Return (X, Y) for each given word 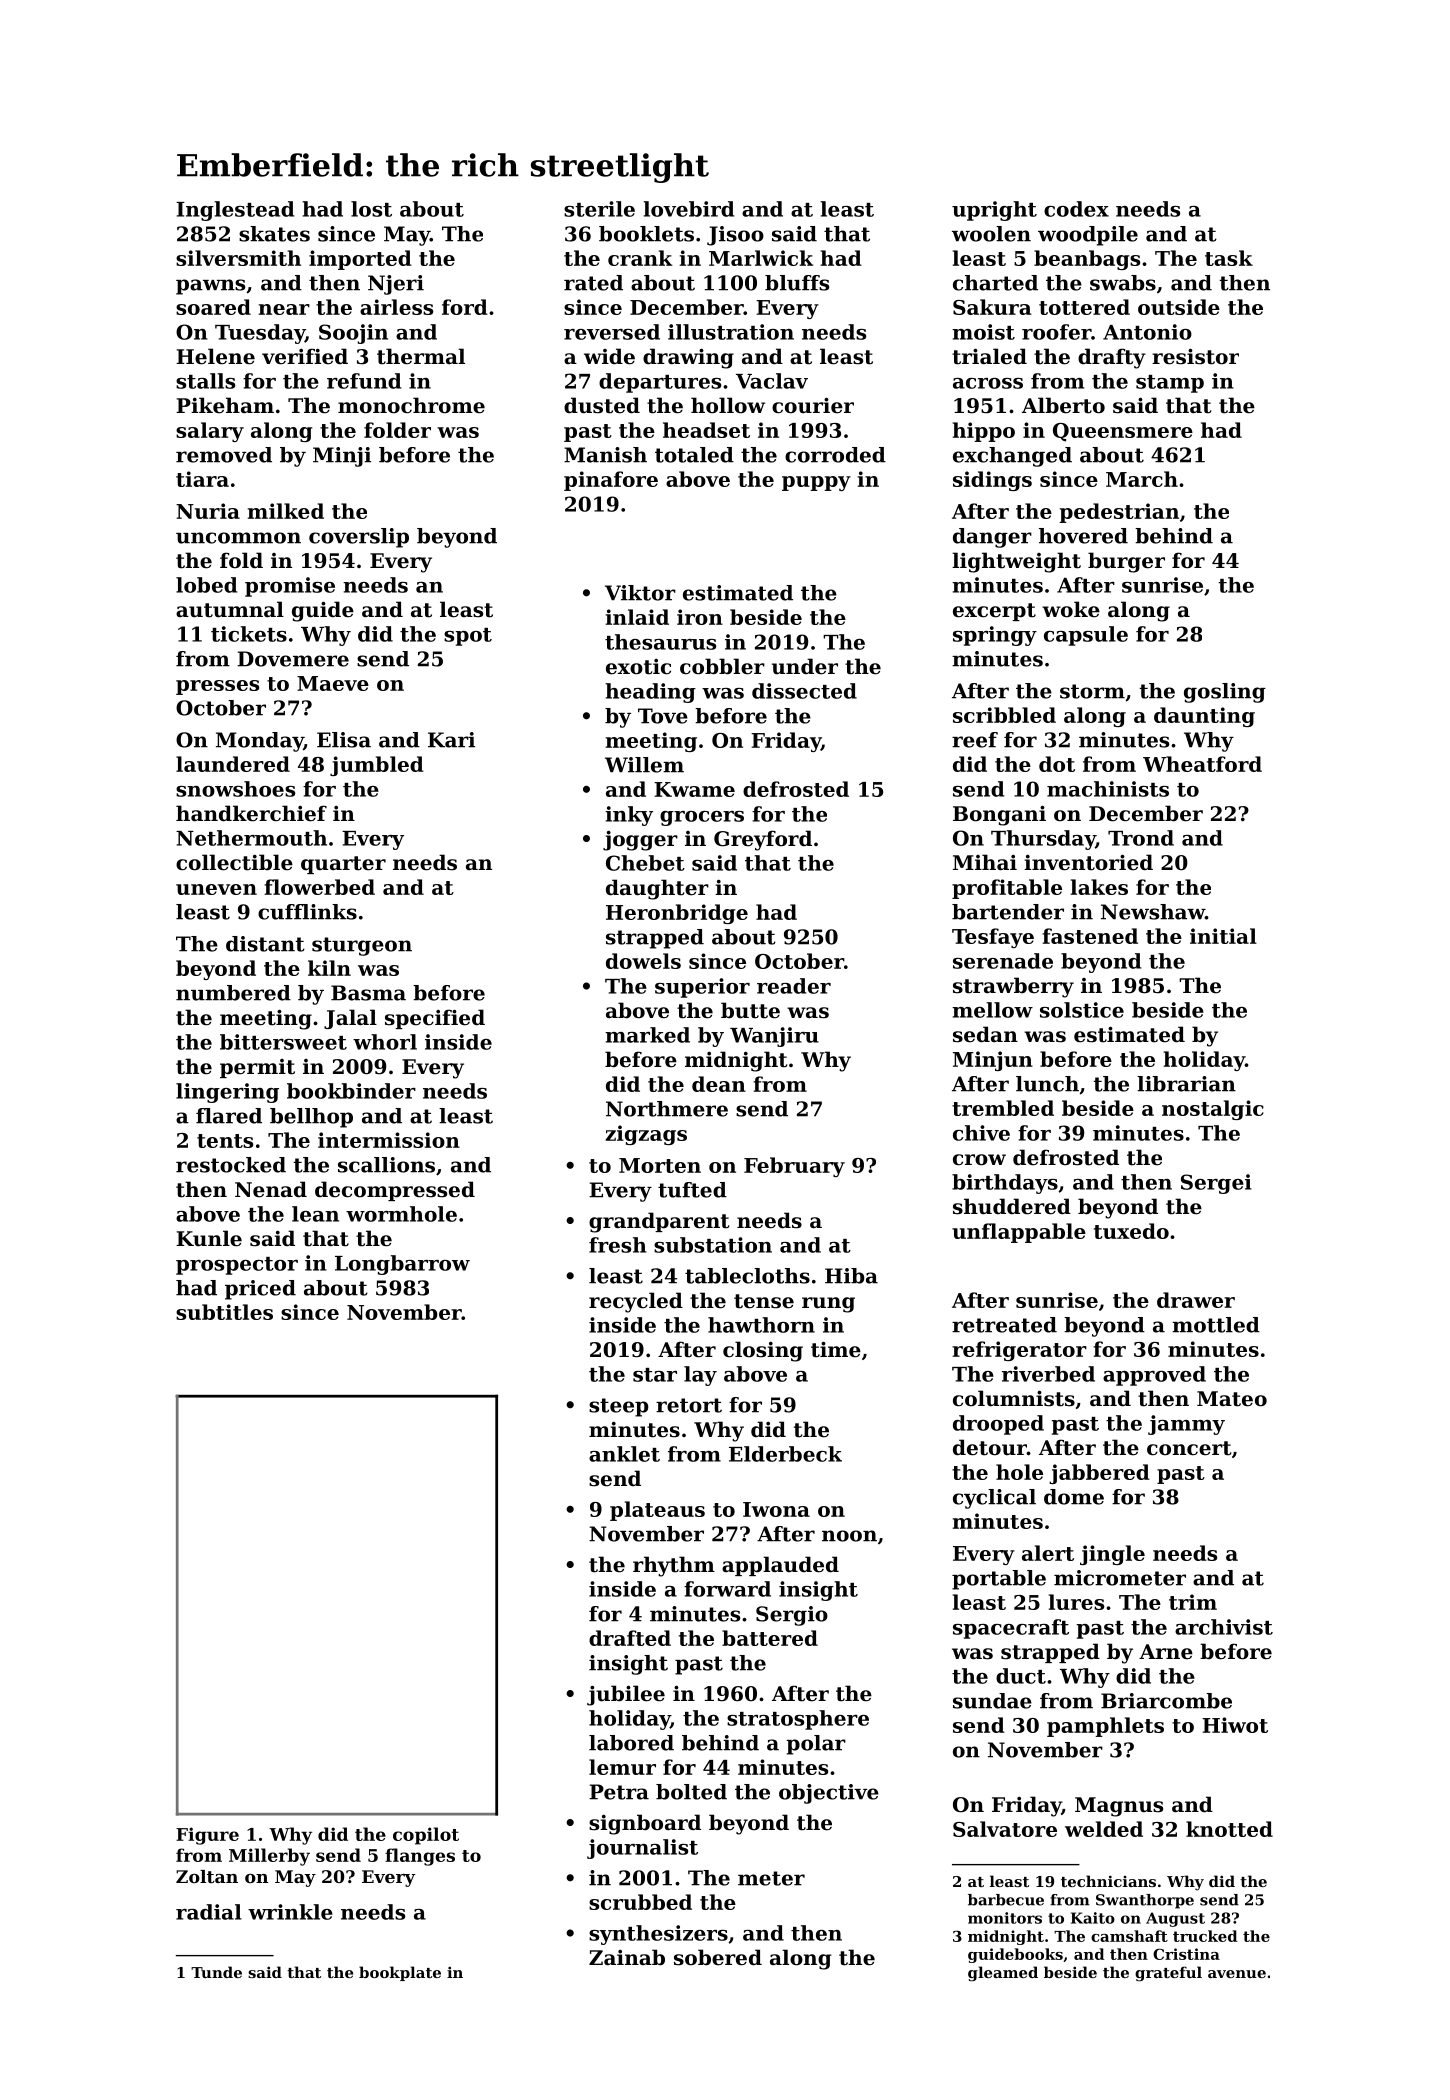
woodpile (1088, 236)
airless (396, 307)
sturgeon (362, 946)
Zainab (627, 1957)
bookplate (400, 1973)
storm (1092, 691)
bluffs (797, 283)
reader (794, 986)
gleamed (1003, 1974)
